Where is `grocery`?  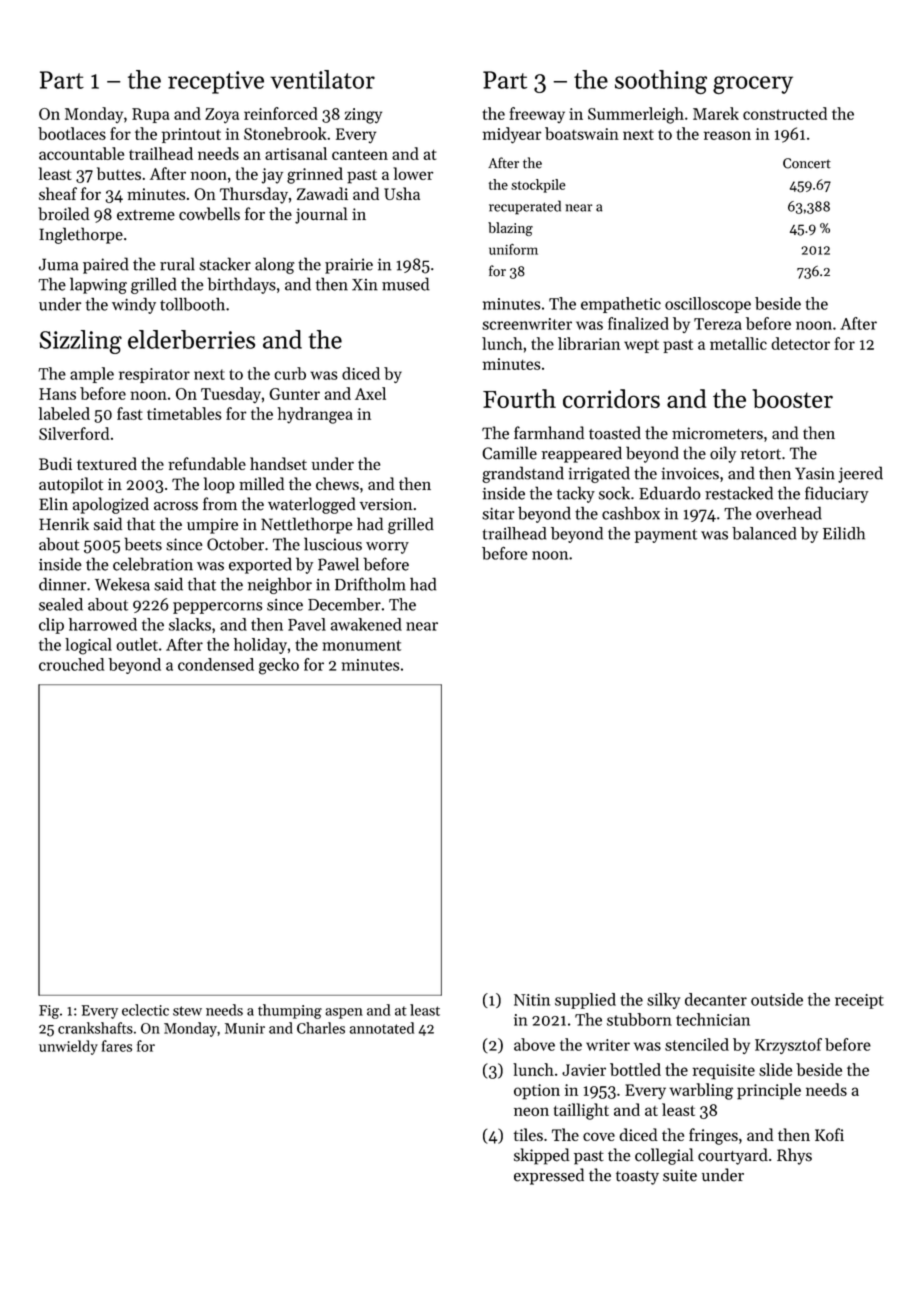 grocery is located at coordinates (753, 85).
